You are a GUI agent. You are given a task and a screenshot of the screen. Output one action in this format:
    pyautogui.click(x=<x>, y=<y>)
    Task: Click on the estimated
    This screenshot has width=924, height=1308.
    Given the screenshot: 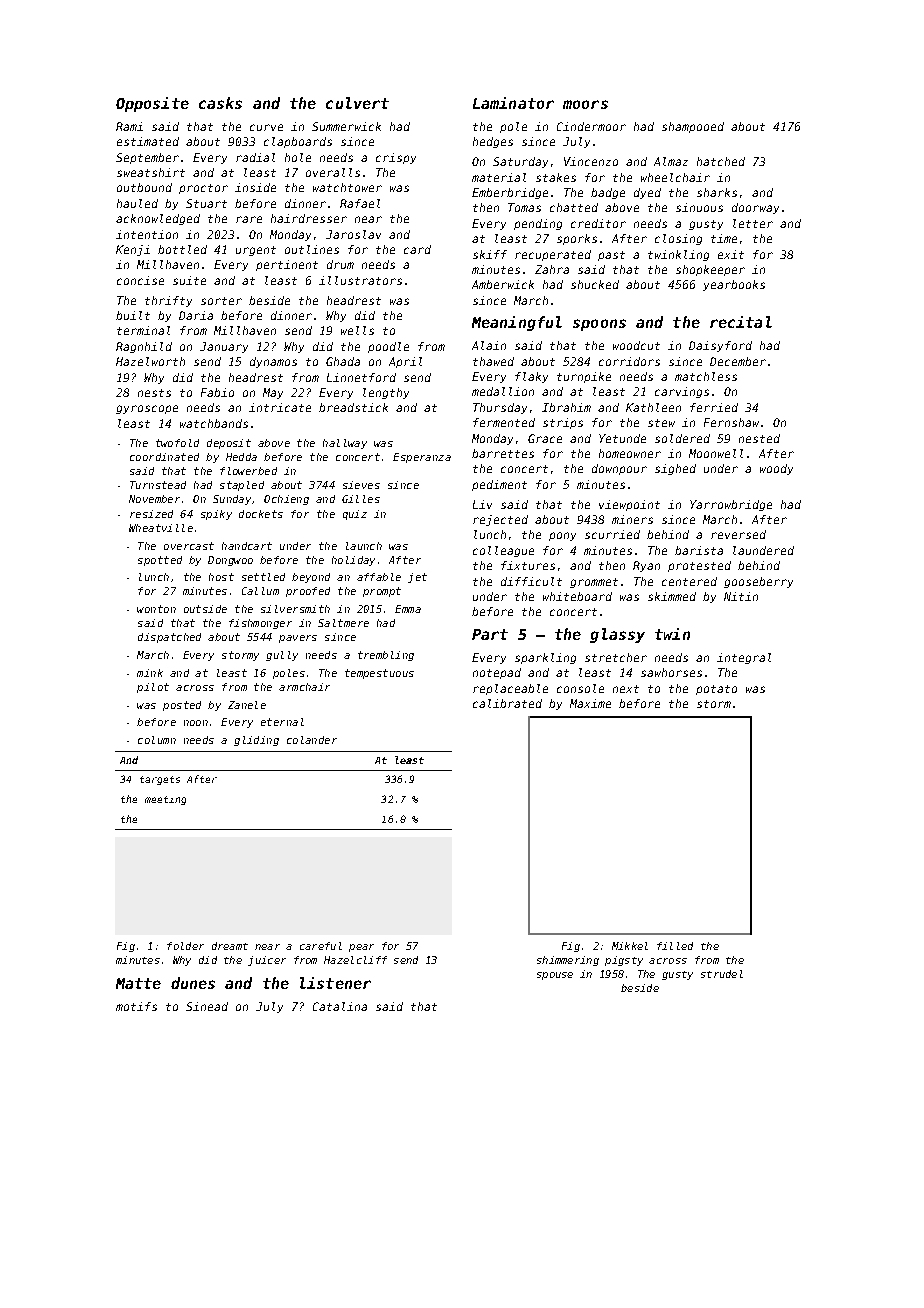 What is the action you would take?
    pyautogui.click(x=148, y=141)
